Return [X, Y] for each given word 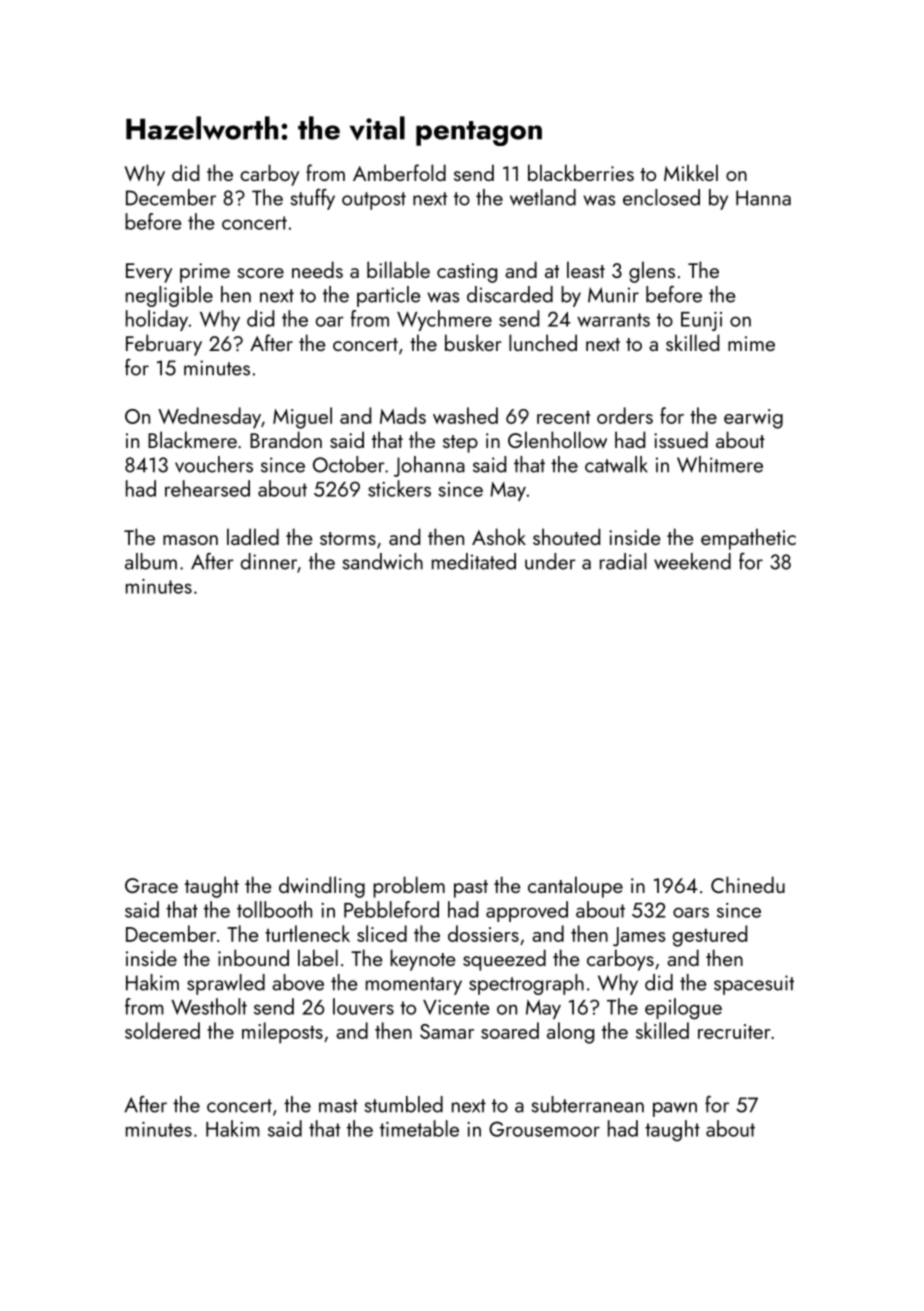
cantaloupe [575, 887]
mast [338, 1106]
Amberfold [399, 172]
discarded [510, 294]
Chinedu [748, 884]
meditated [474, 561]
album [151, 561]
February [164, 345]
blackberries [581, 172]
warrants [613, 320]
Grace [151, 885]
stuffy [312, 199]
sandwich [382, 561]
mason [190, 540]
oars [691, 912]
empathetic [748, 539]
